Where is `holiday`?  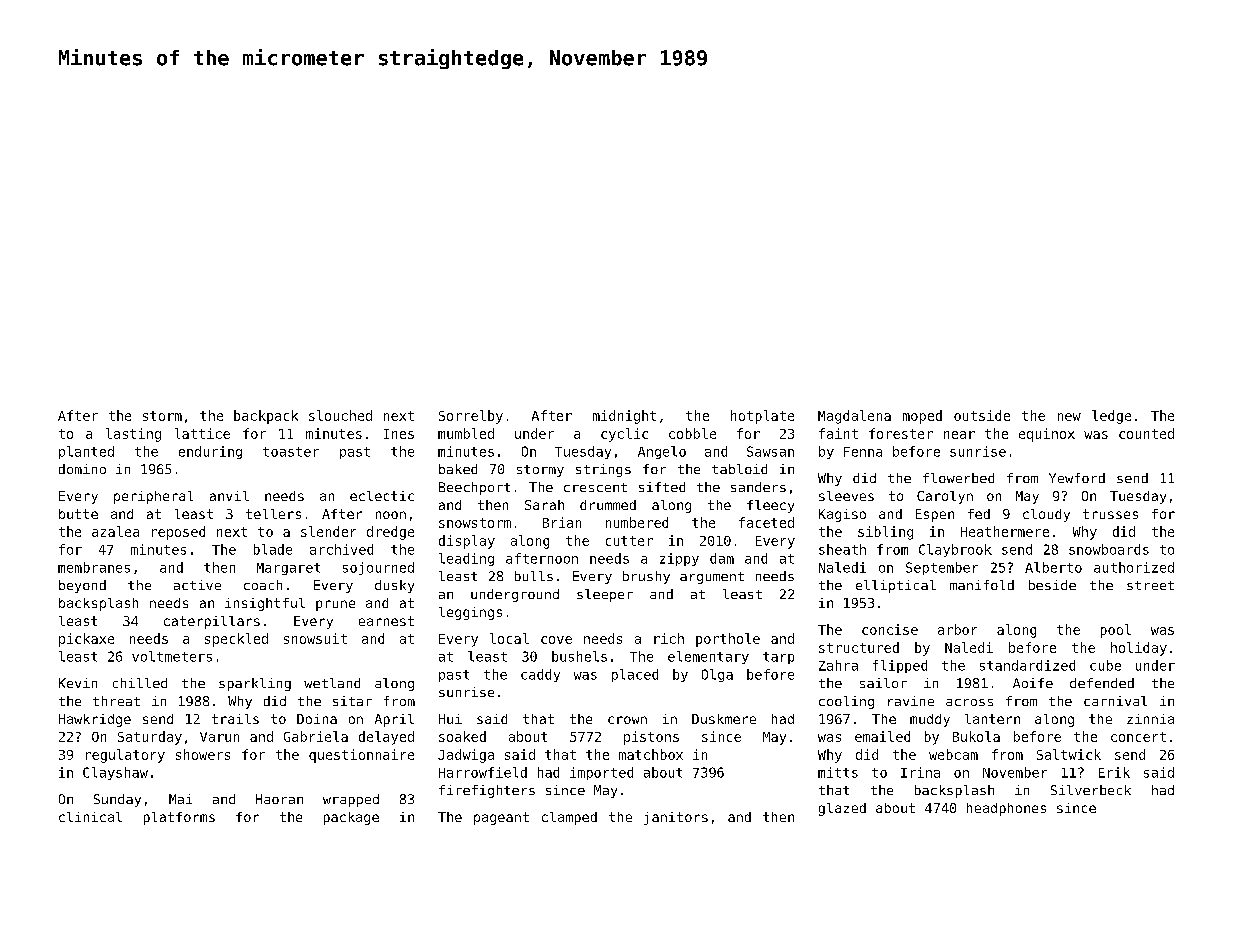 holiday is located at coordinates (1139, 649).
